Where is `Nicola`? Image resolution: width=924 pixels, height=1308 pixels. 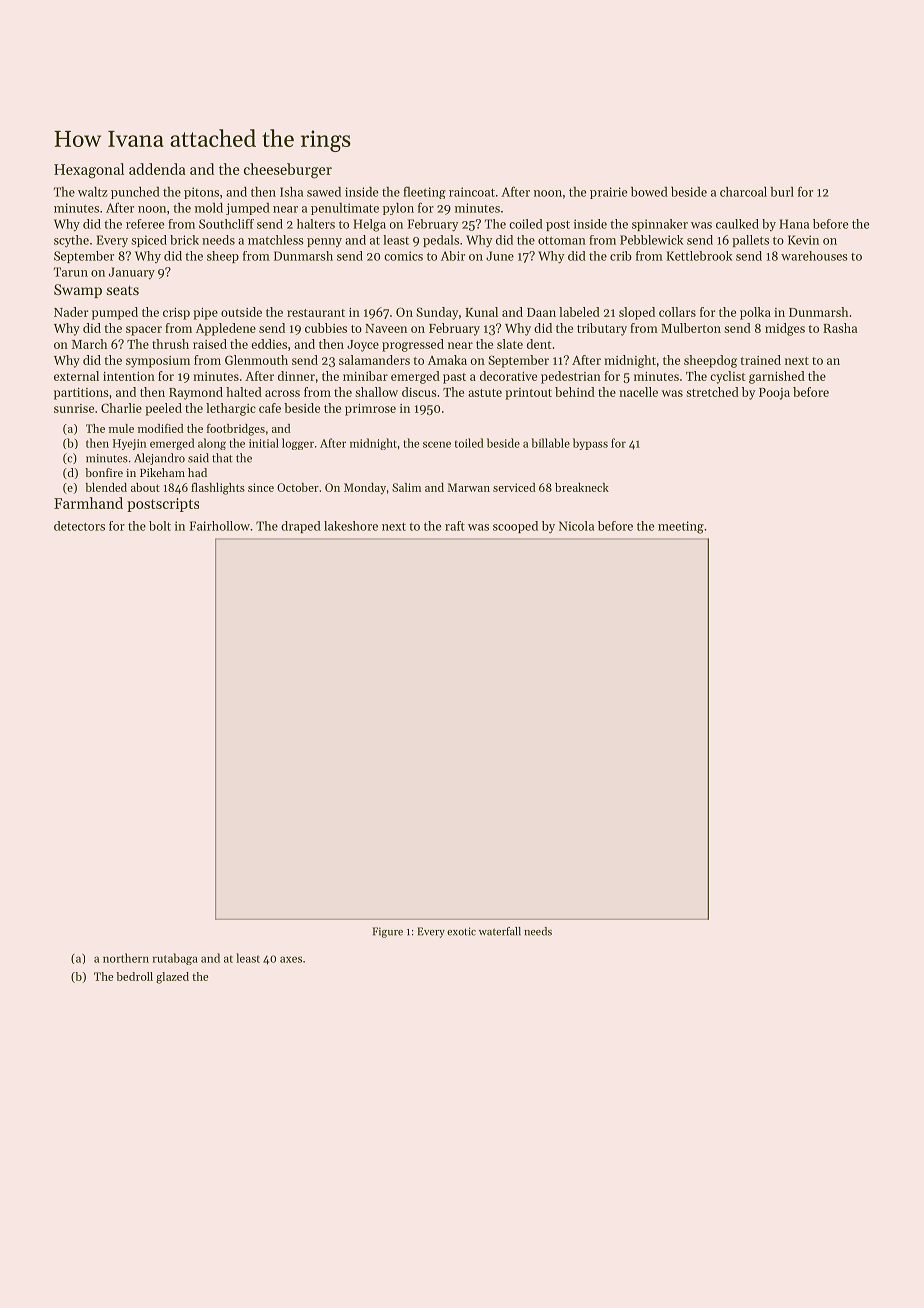 Nicola is located at coordinates (576, 526).
